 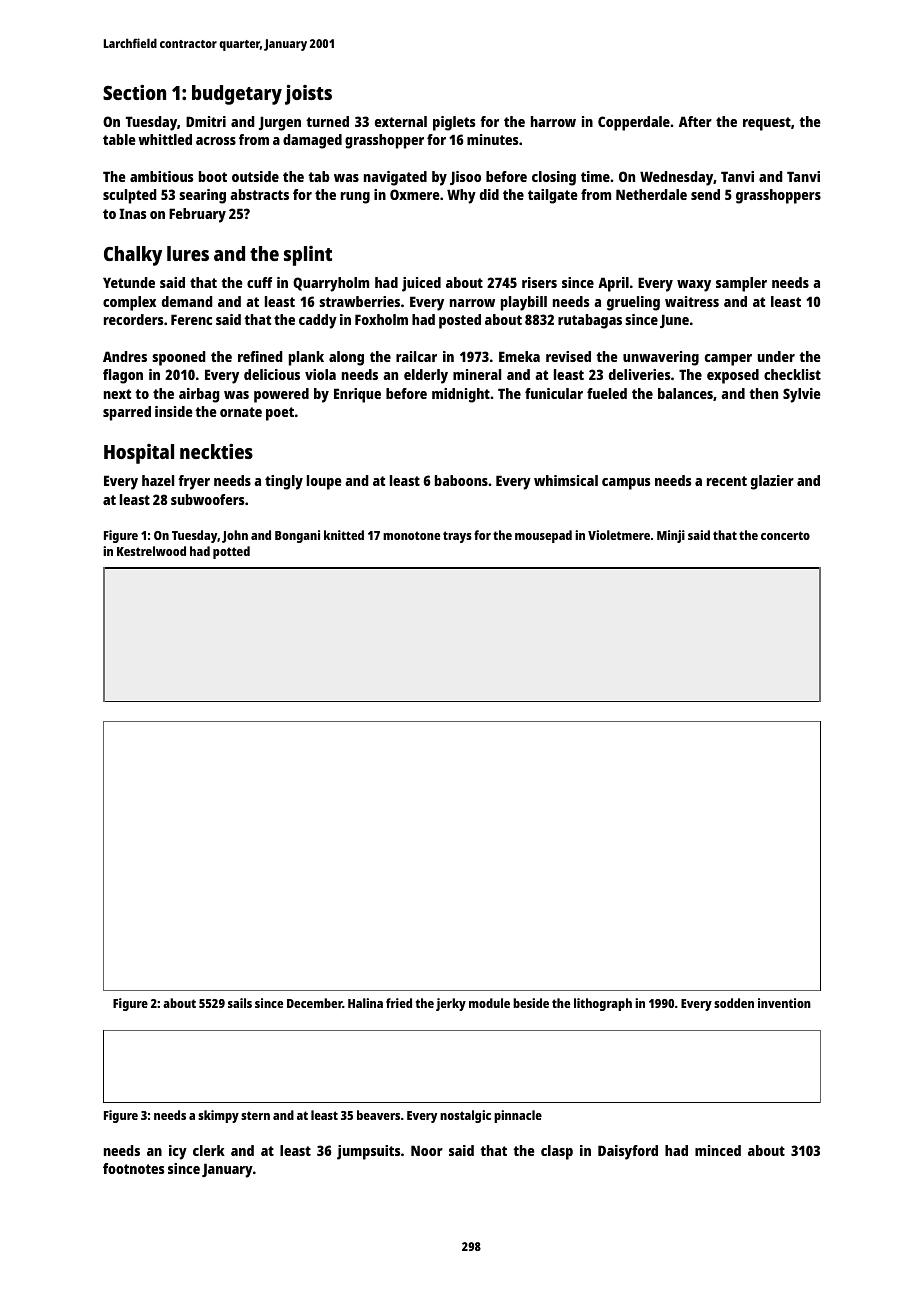 I want to click on risers, so click(x=539, y=282).
